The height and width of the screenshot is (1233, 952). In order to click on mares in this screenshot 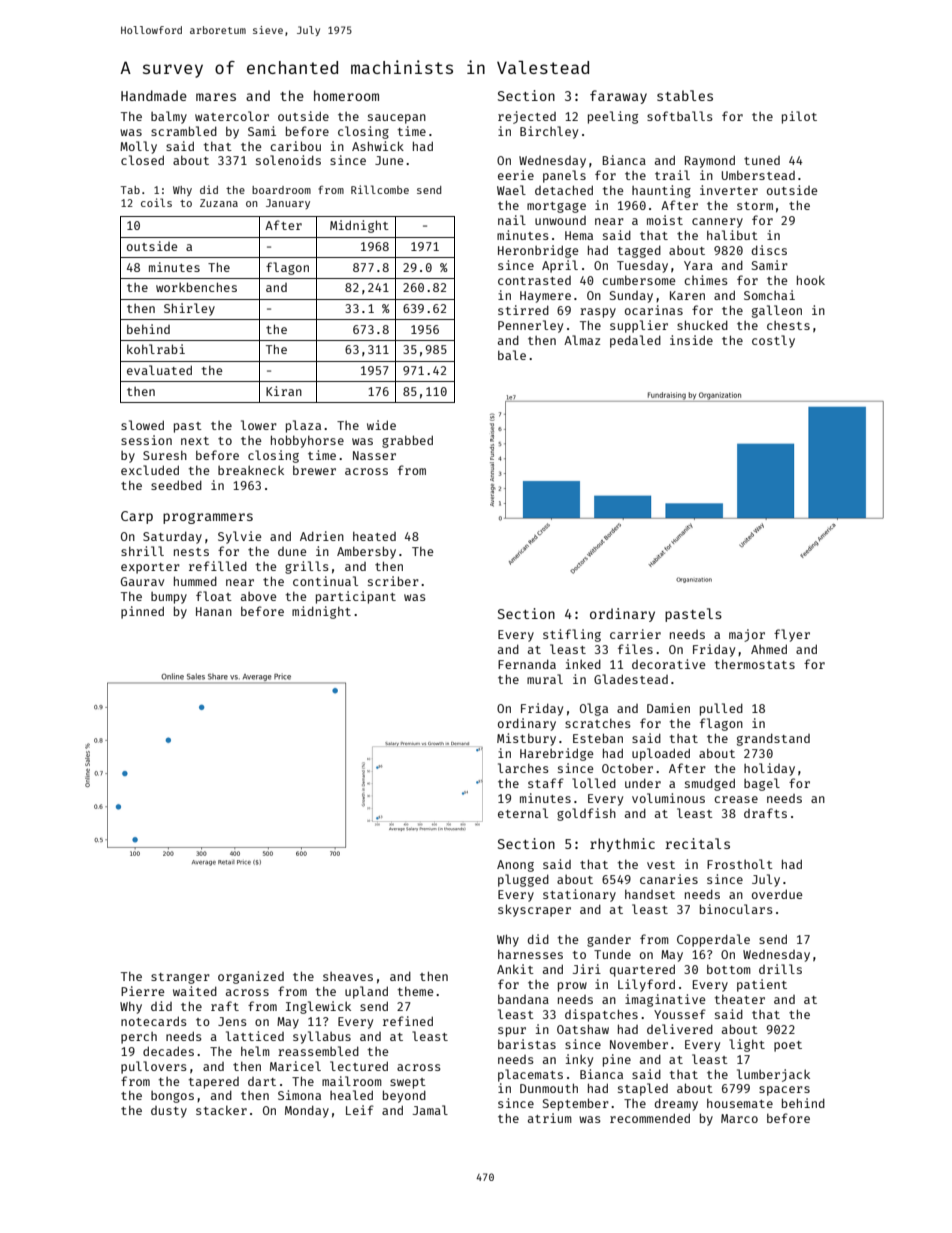, I will do `click(216, 97)`.
